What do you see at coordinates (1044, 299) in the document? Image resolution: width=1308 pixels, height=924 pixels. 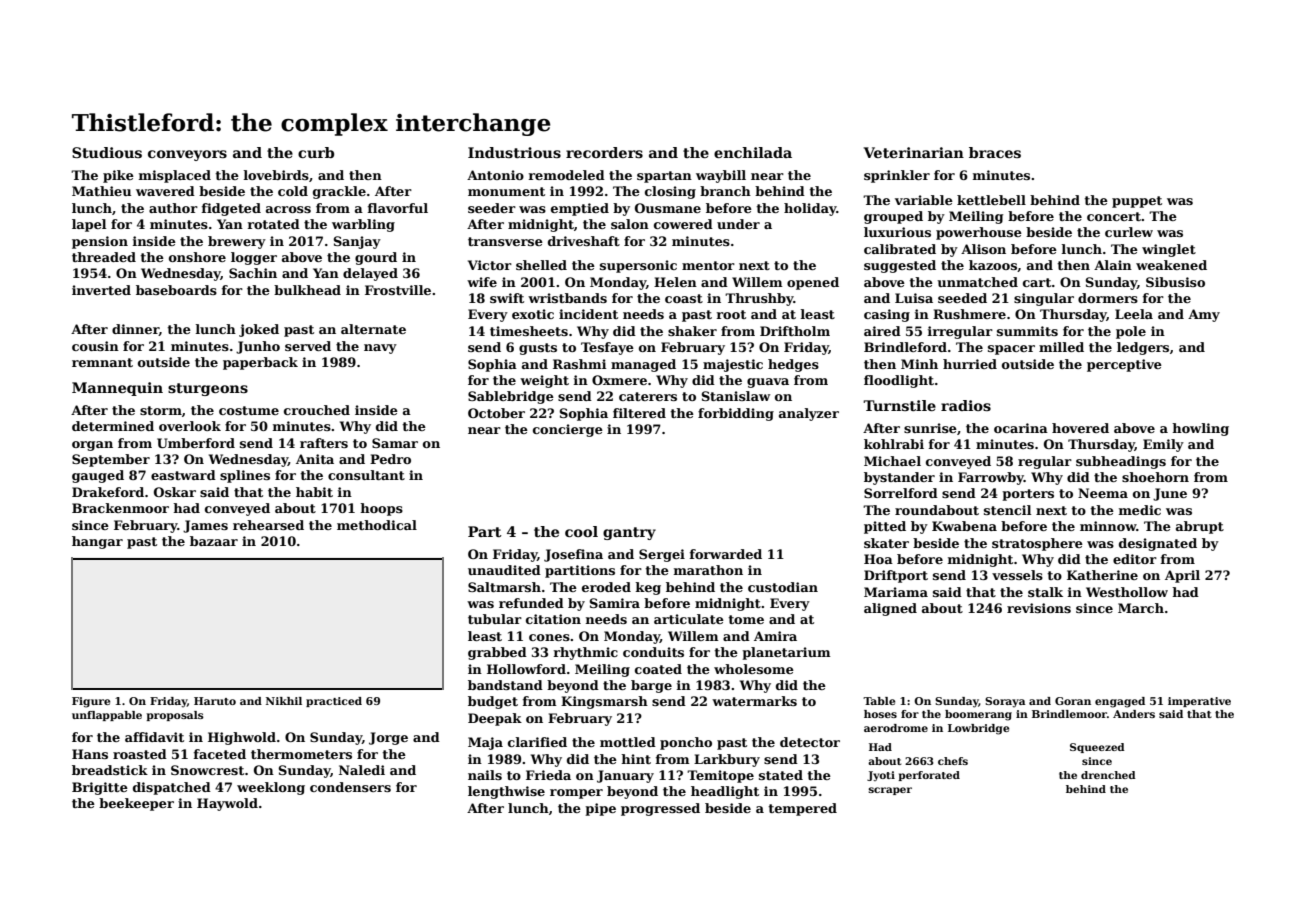 I see `singular` at bounding box center [1044, 299].
